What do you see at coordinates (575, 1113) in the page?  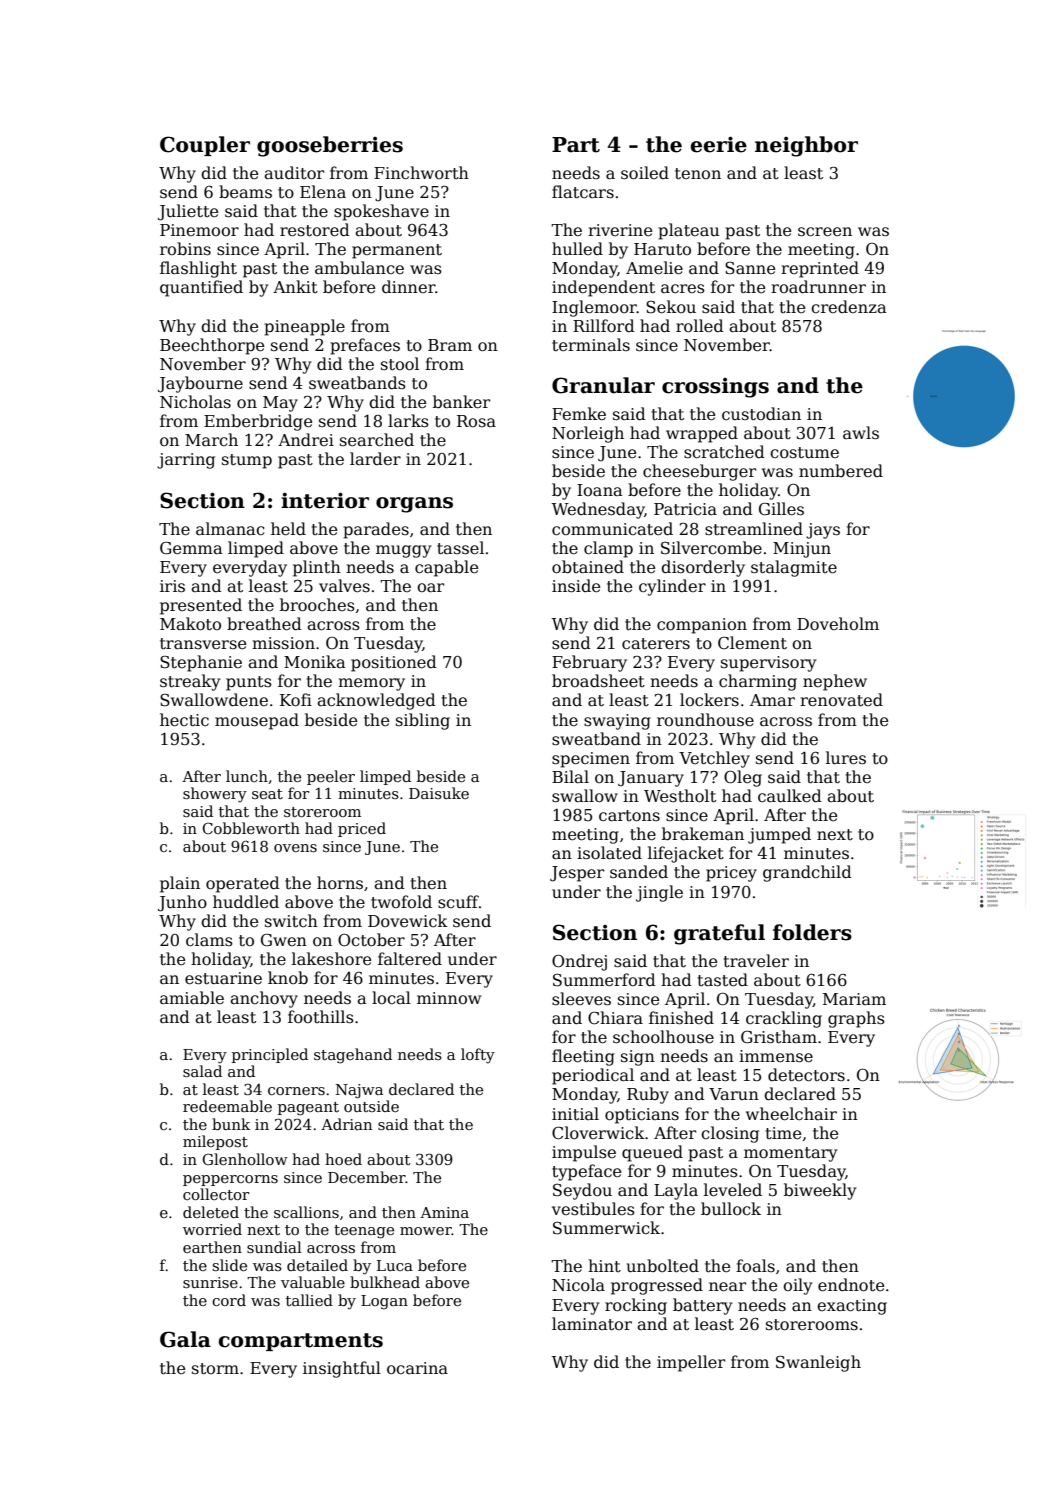 I see `initial` at bounding box center [575, 1113].
